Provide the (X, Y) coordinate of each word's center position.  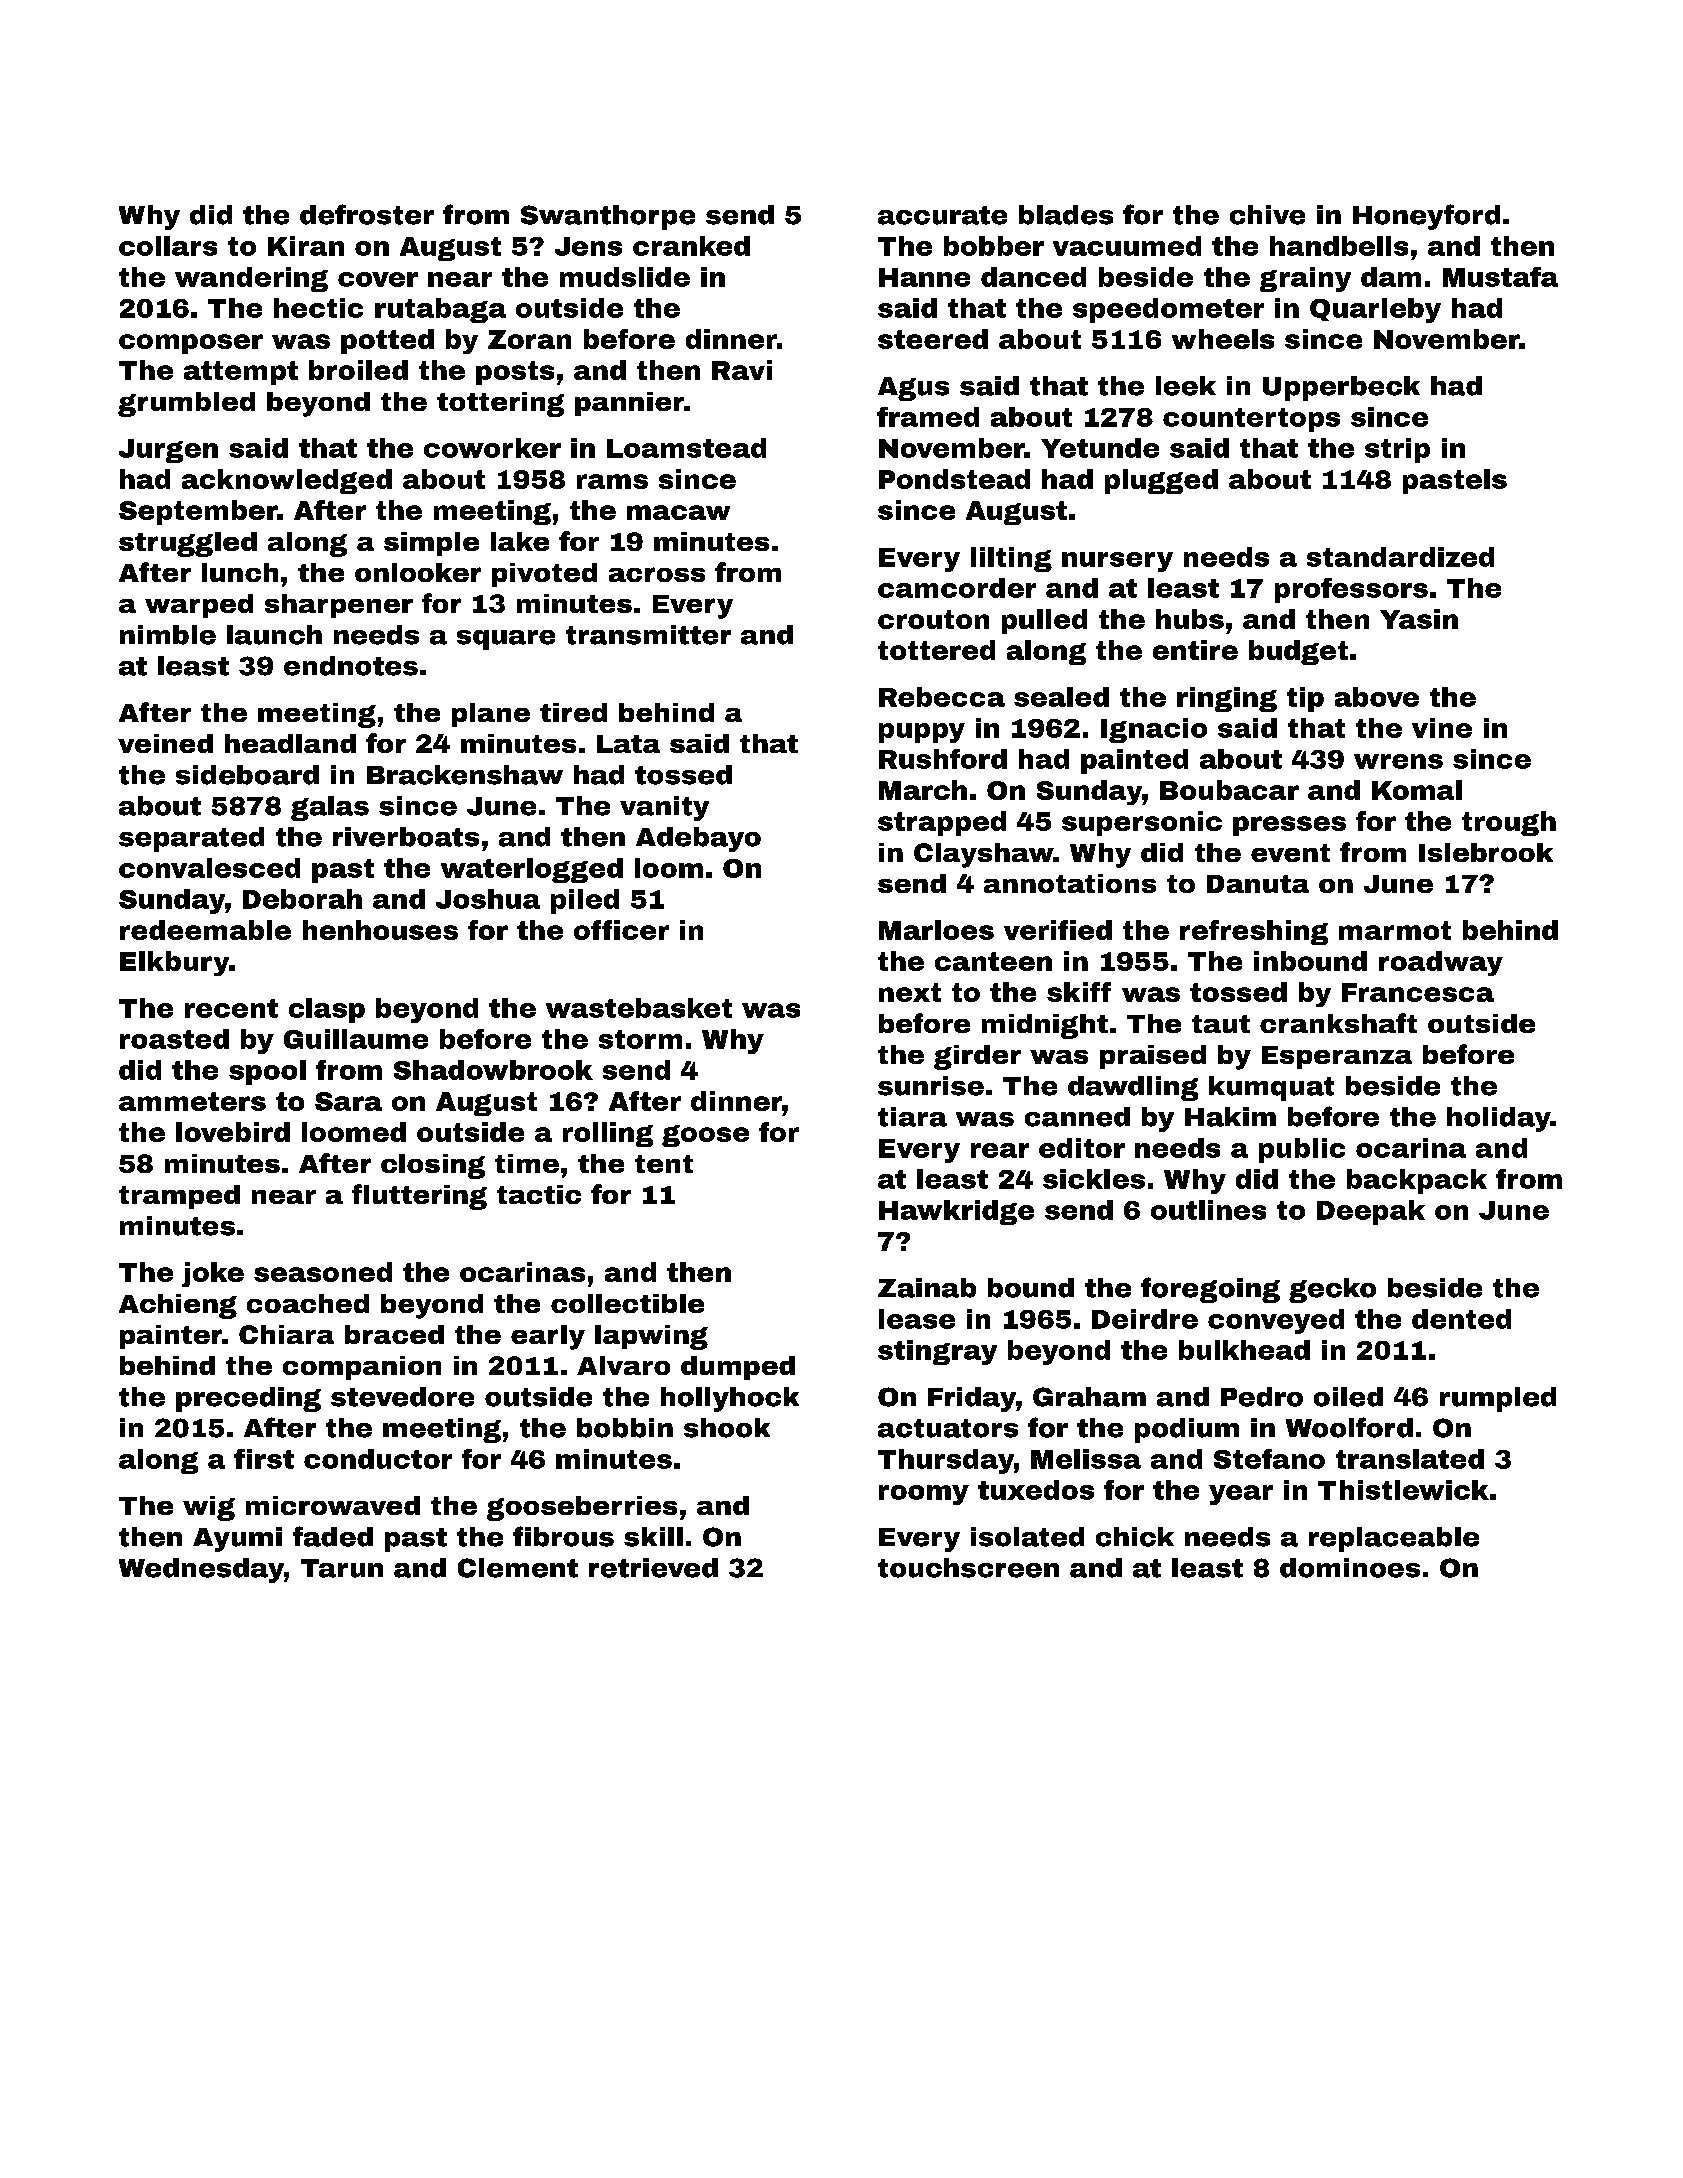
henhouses (380, 930)
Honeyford (1426, 217)
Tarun (342, 1568)
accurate (942, 215)
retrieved (653, 1568)
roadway (1441, 963)
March (923, 790)
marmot (1395, 930)
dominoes (1350, 1568)
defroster (367, 214)
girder (977, 1057)
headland (290, 743)
